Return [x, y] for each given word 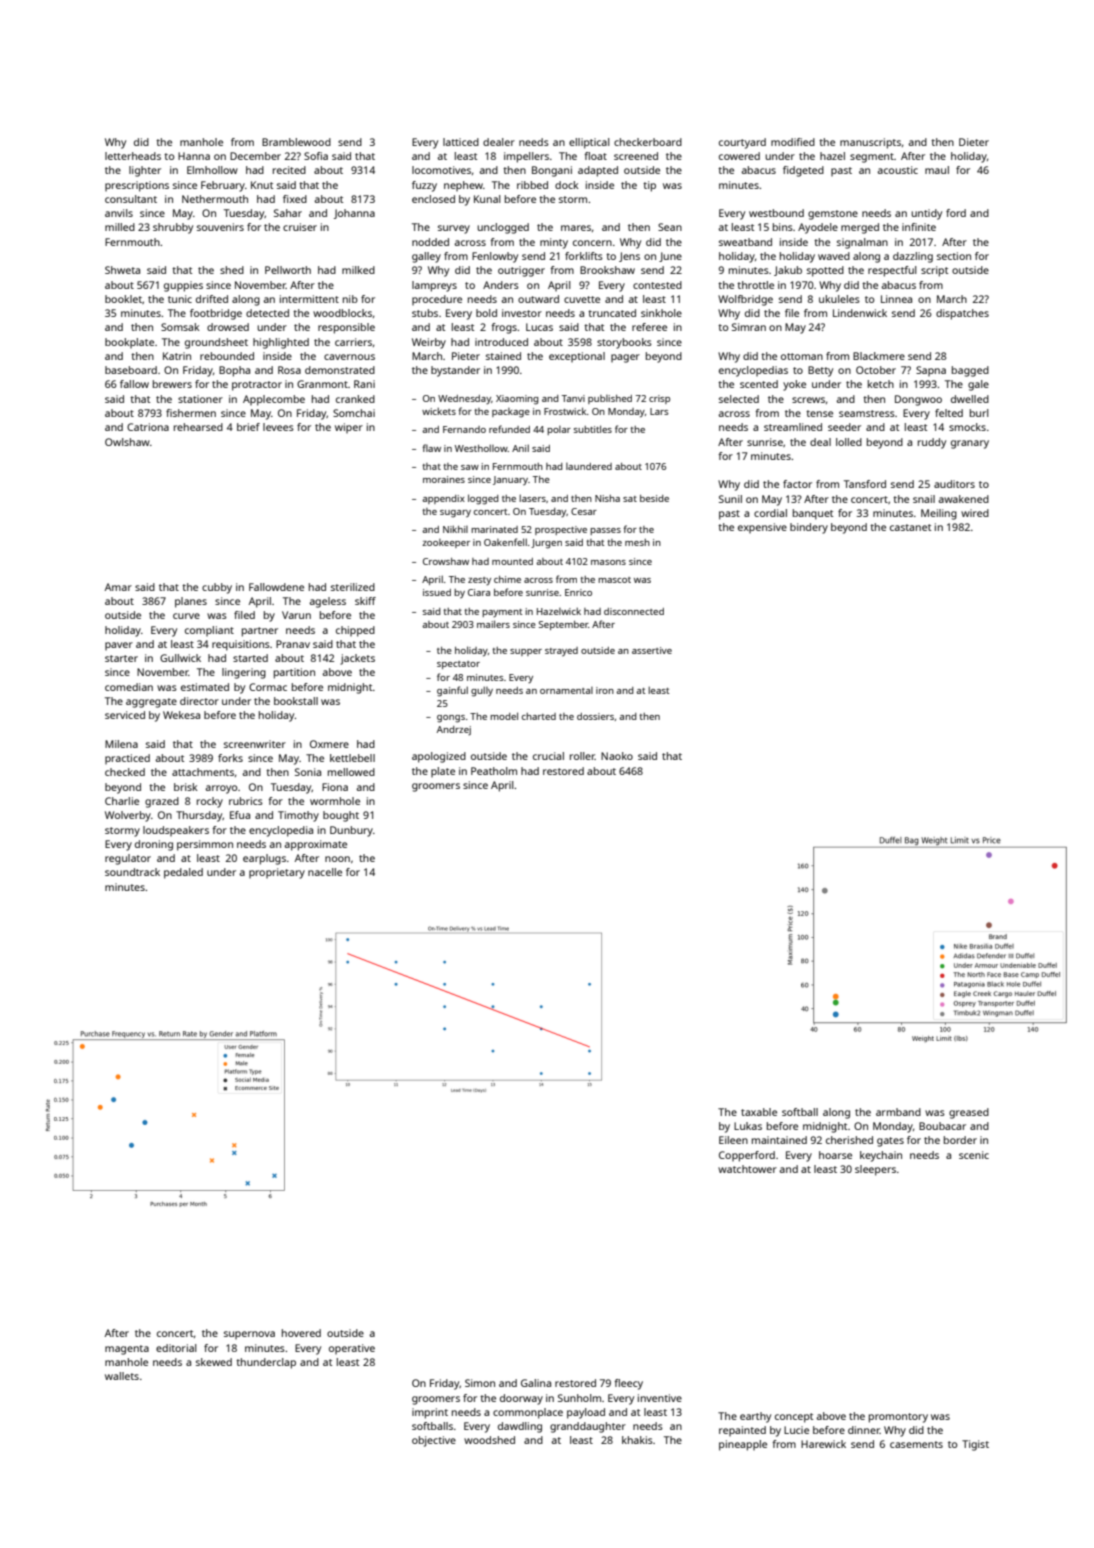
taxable [759, 1112]
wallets [122, 1376]
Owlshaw [127, 442]
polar [559, 430]
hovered [301, 1333]
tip [649, 186]
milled [120, 227]
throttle [755, 285]
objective [434, 1441]
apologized [439, 757]
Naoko [617, 756]
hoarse [835, 1155]
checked [125, 772]
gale [978, 385]
